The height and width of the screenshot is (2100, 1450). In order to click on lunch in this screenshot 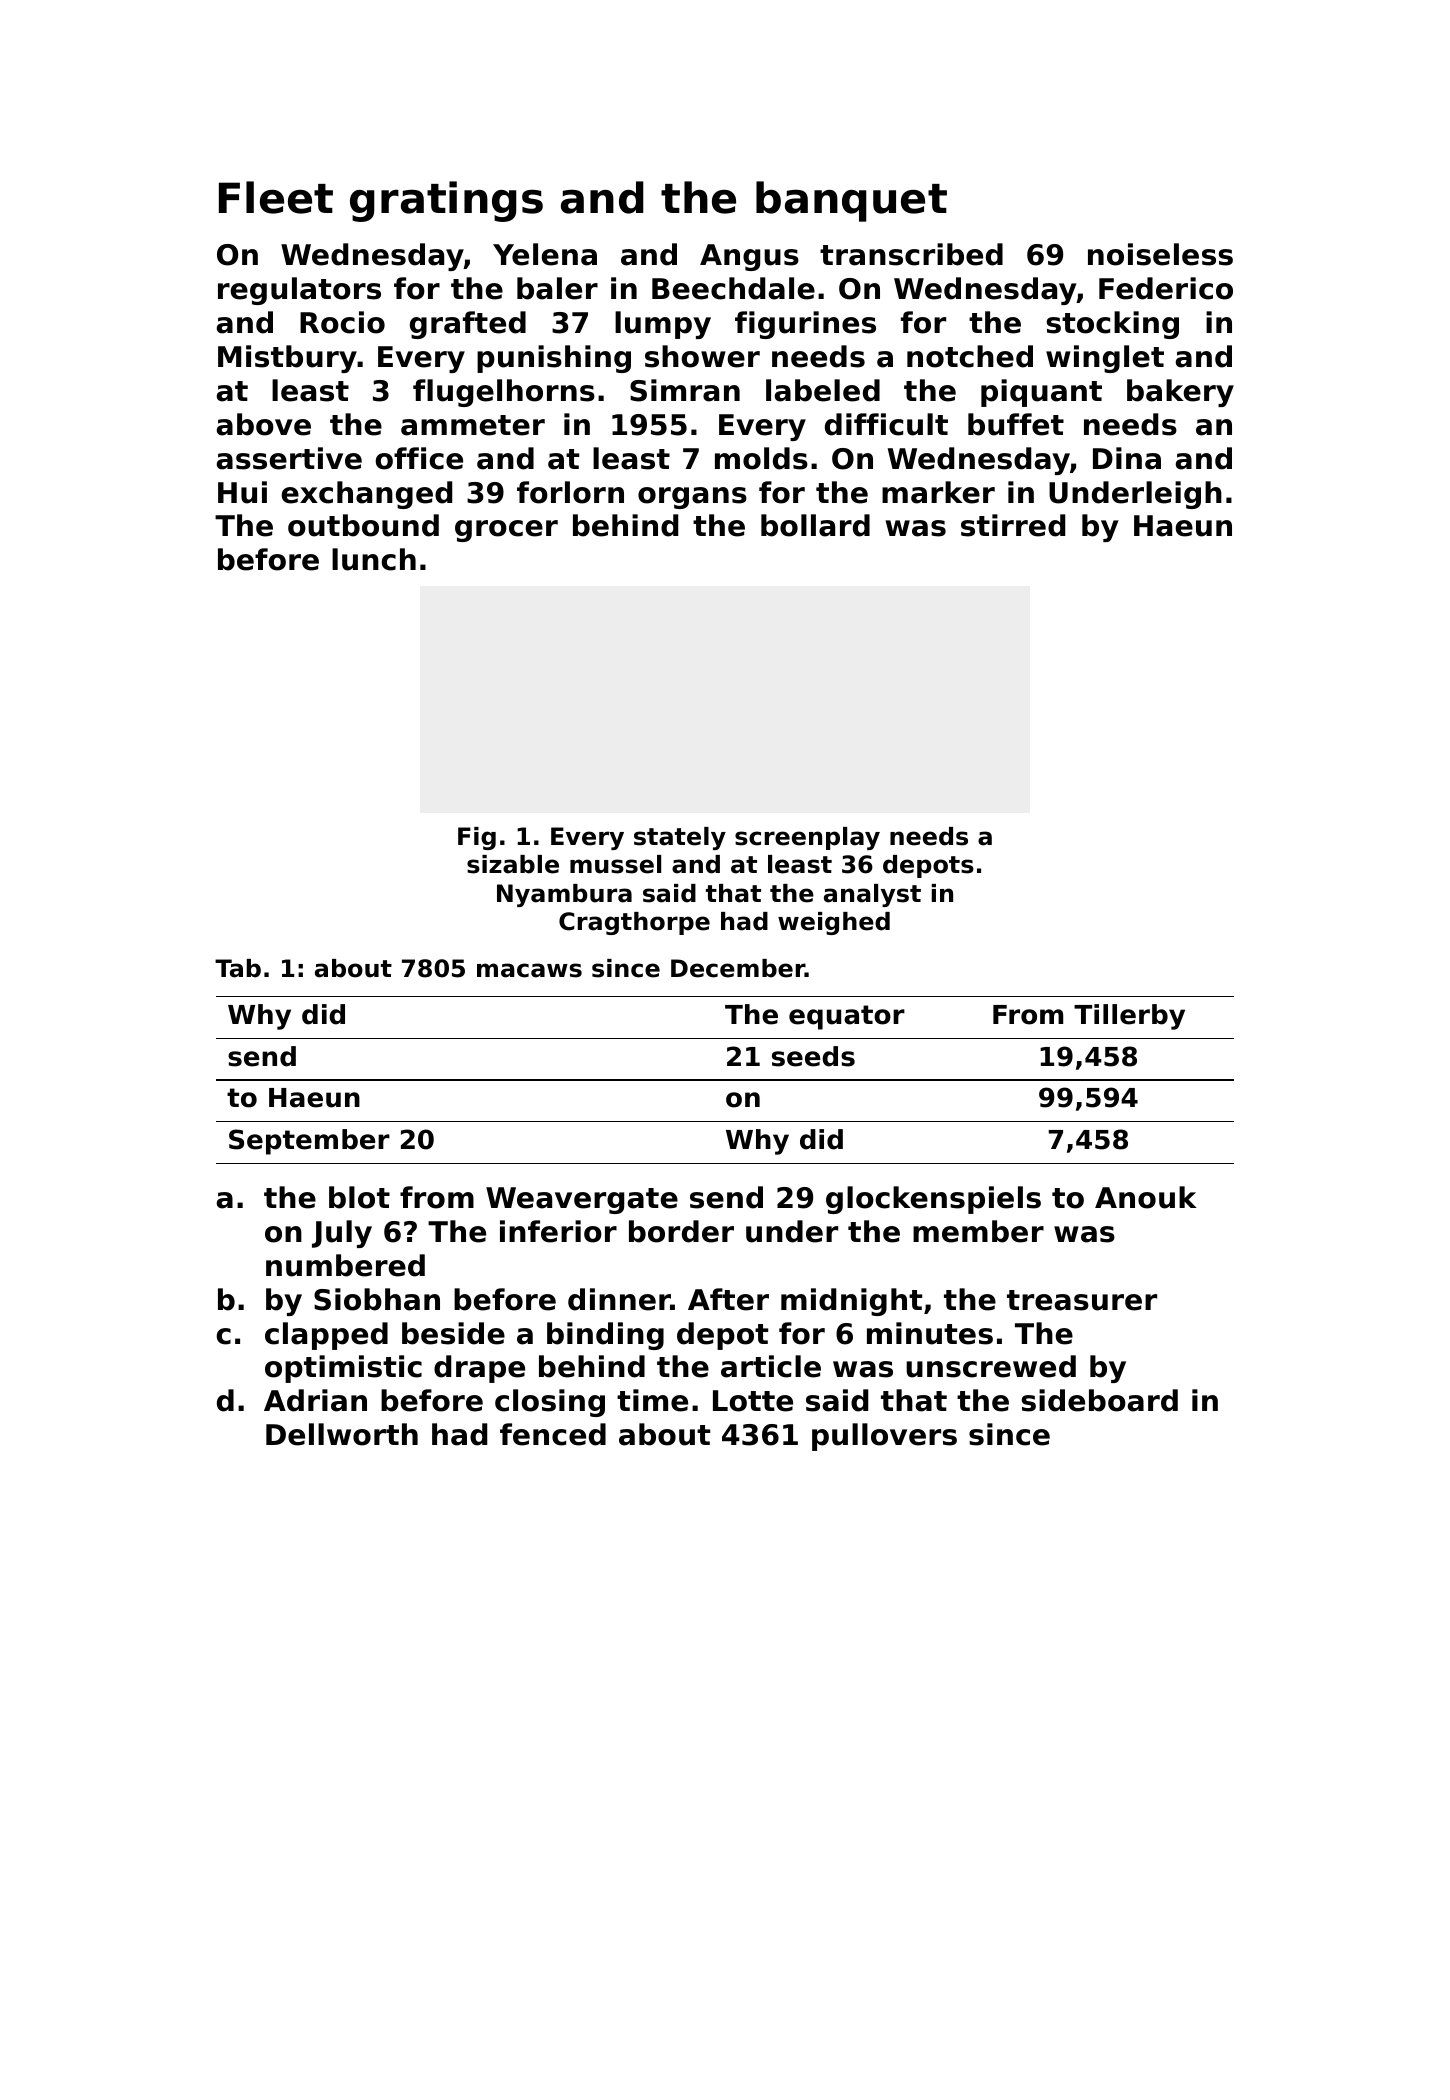, I will do `click(374, 559)`.
